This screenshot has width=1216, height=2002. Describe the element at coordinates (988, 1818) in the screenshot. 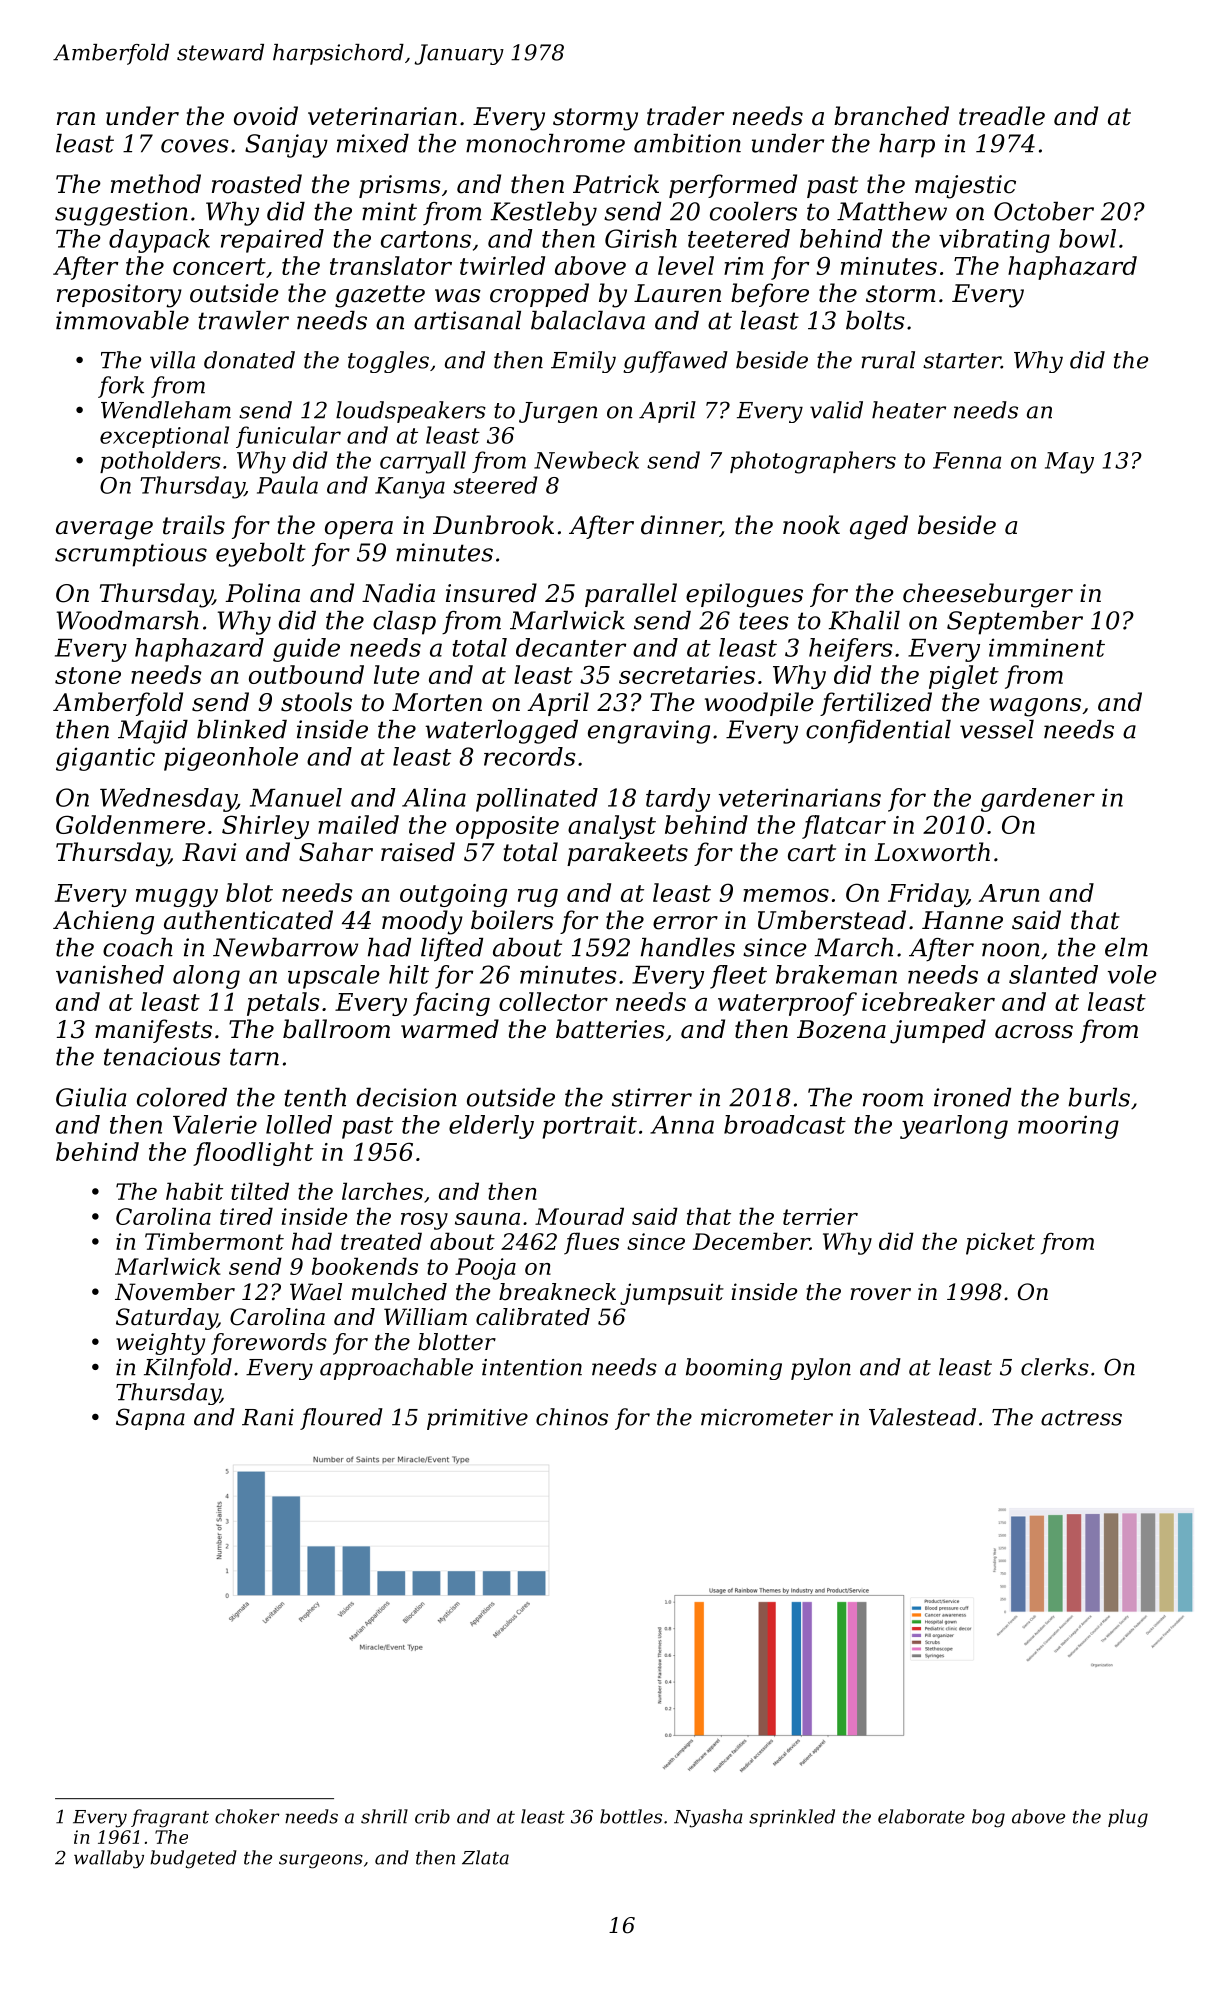

I see `bog` at that location.
